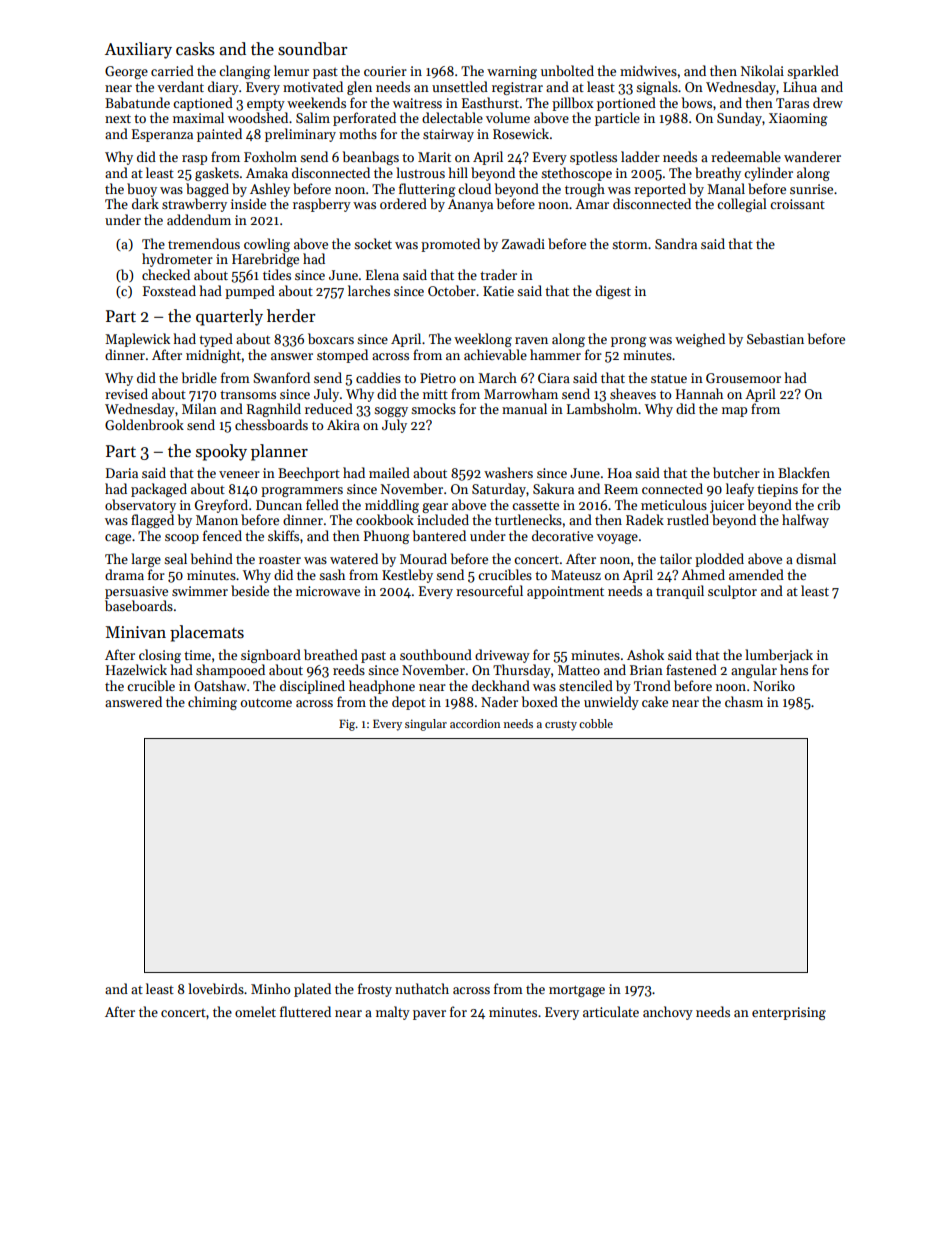 The height and width of the document is (1233, 952). Describe the element at coordinates (126, 393) in the document. I see `revised` at that location.
